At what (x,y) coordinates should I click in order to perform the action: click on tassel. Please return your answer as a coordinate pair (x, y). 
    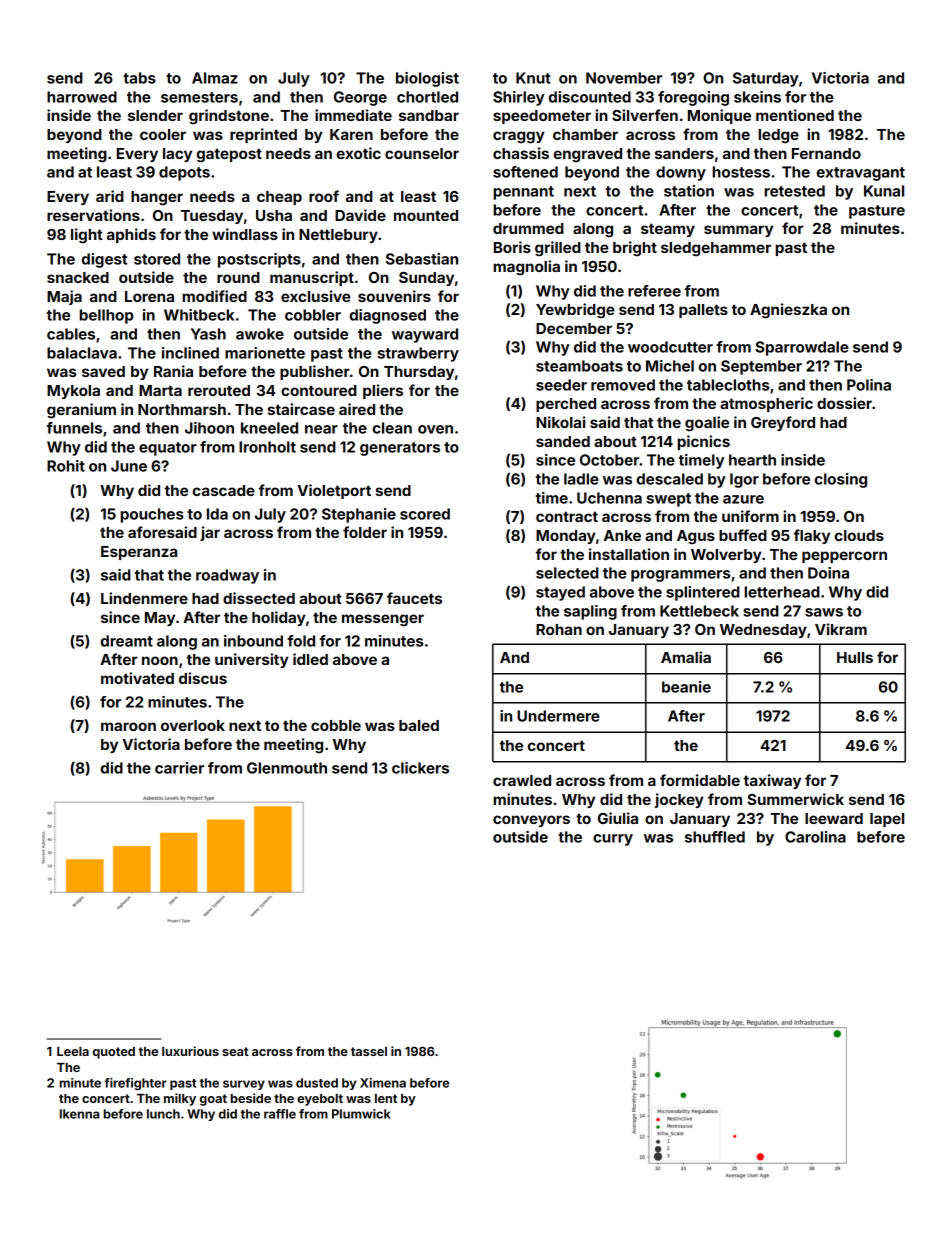
    Looking at the image, I should click on (369, 1051).
